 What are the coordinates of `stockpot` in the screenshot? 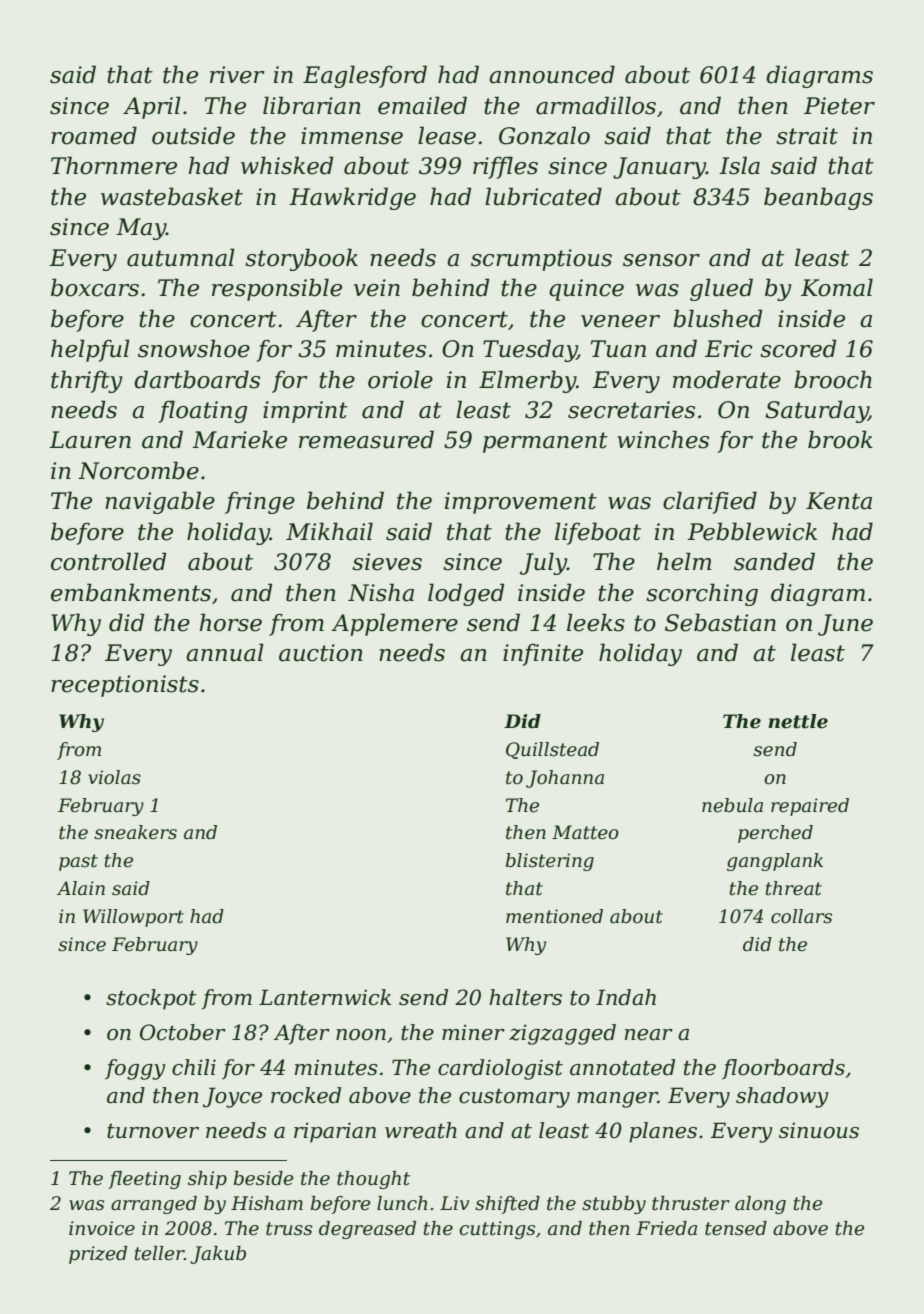 It's located at (151, 999).
